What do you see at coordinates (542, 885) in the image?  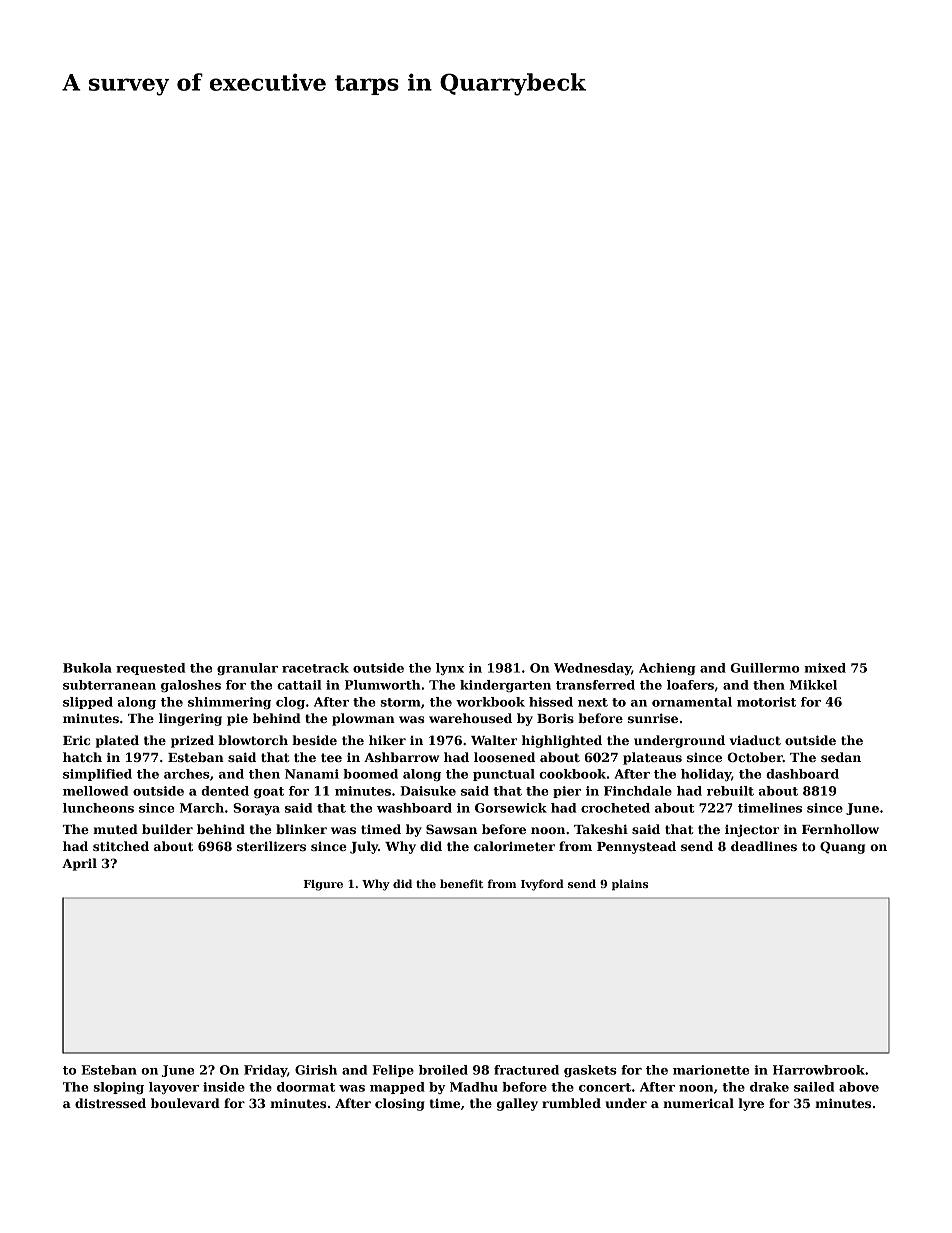 I see `Ivyford` at bounding box center [542, 885].
